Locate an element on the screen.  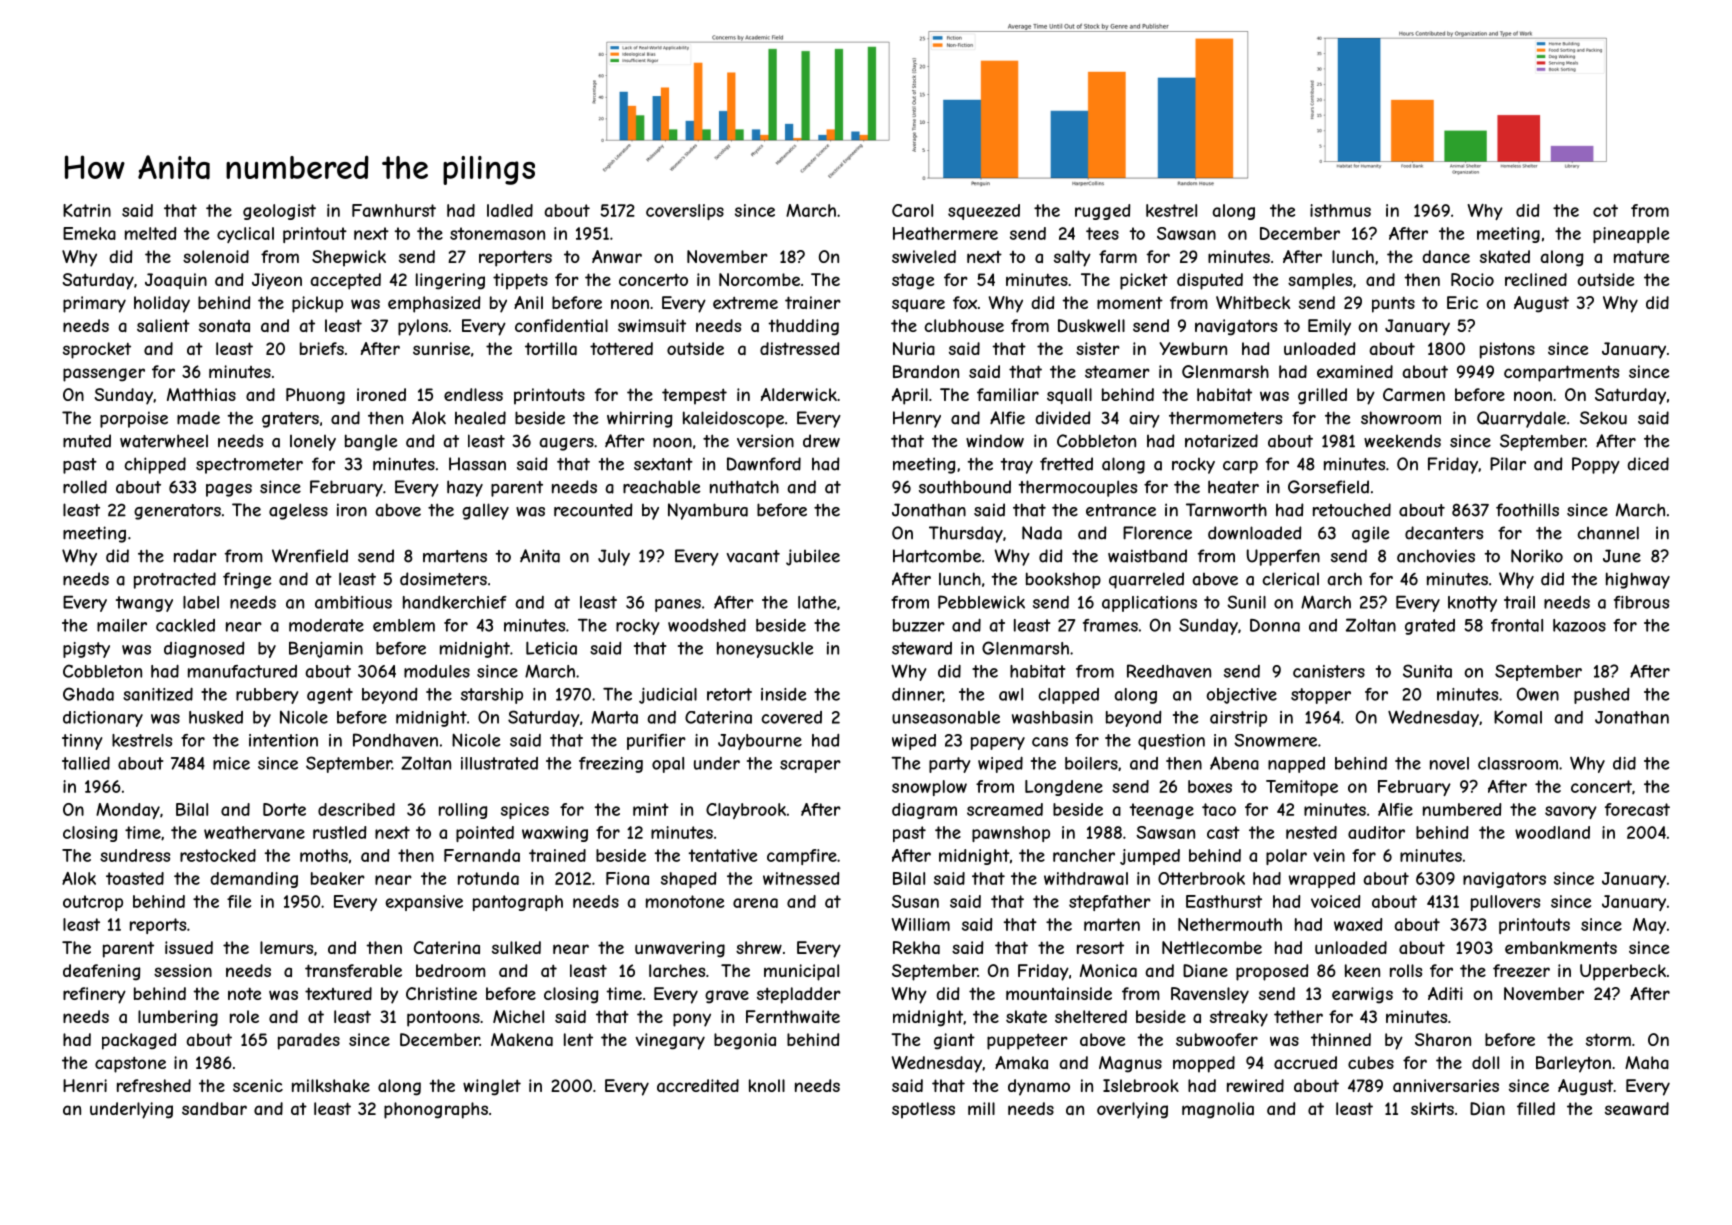
frontal is located at coordinates (1517, 625).
